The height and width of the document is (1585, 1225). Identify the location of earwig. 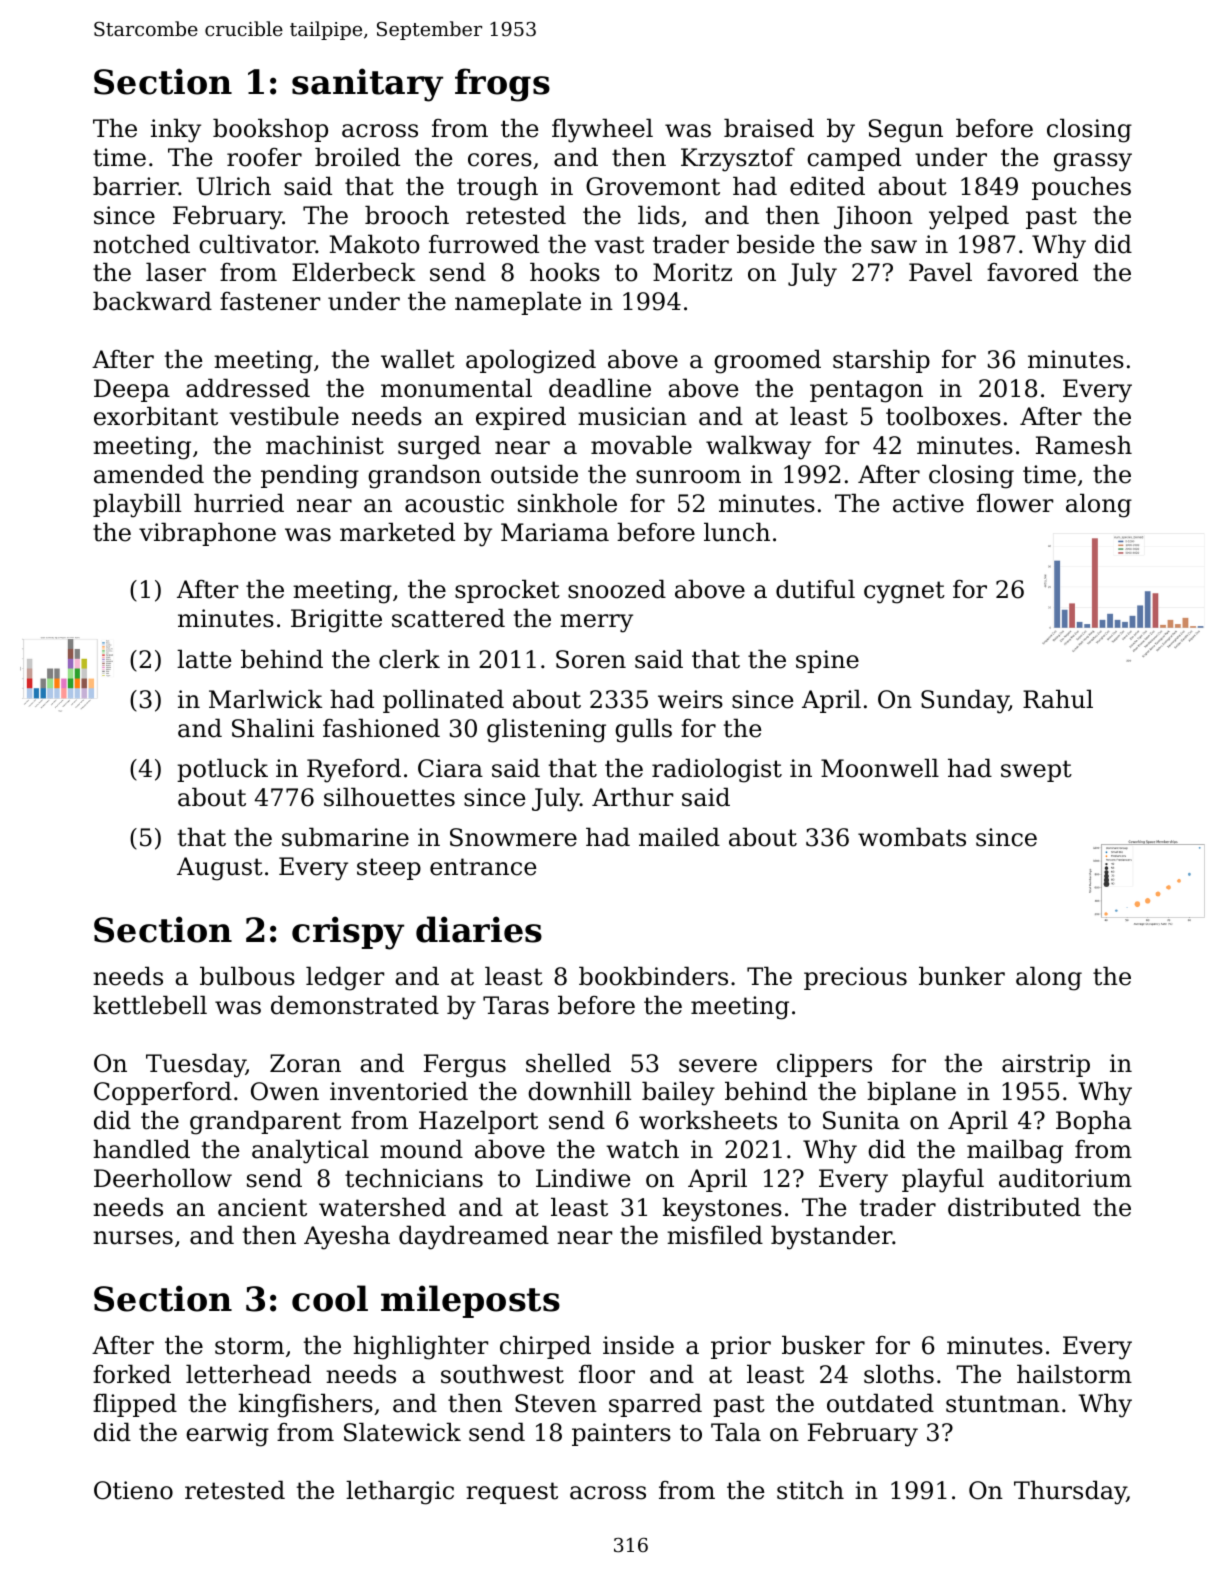
(227, 1435).
